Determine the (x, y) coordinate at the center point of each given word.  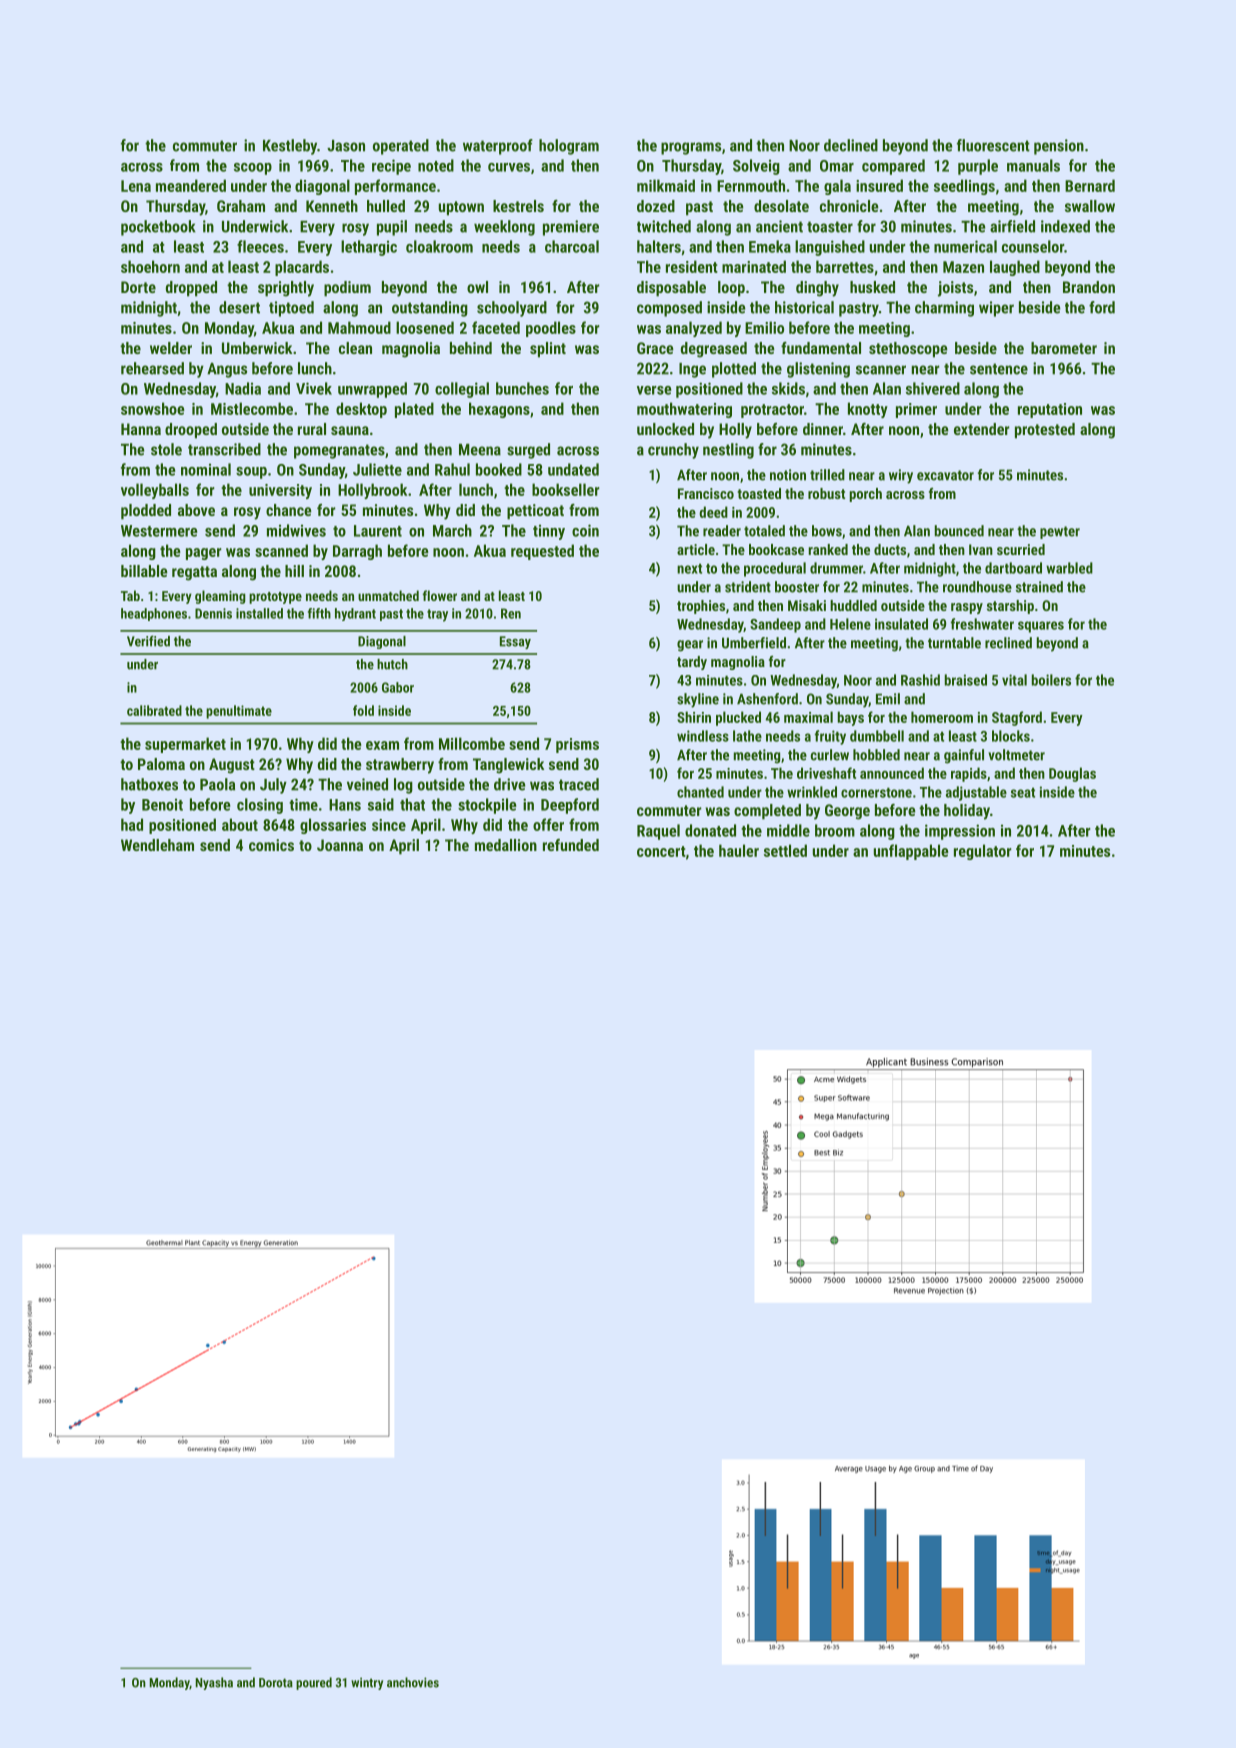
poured (314, 1683)
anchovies (413, 1682)
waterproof (498, 147)
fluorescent (993, 145)
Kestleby (290, 147)
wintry (367, 1683)
